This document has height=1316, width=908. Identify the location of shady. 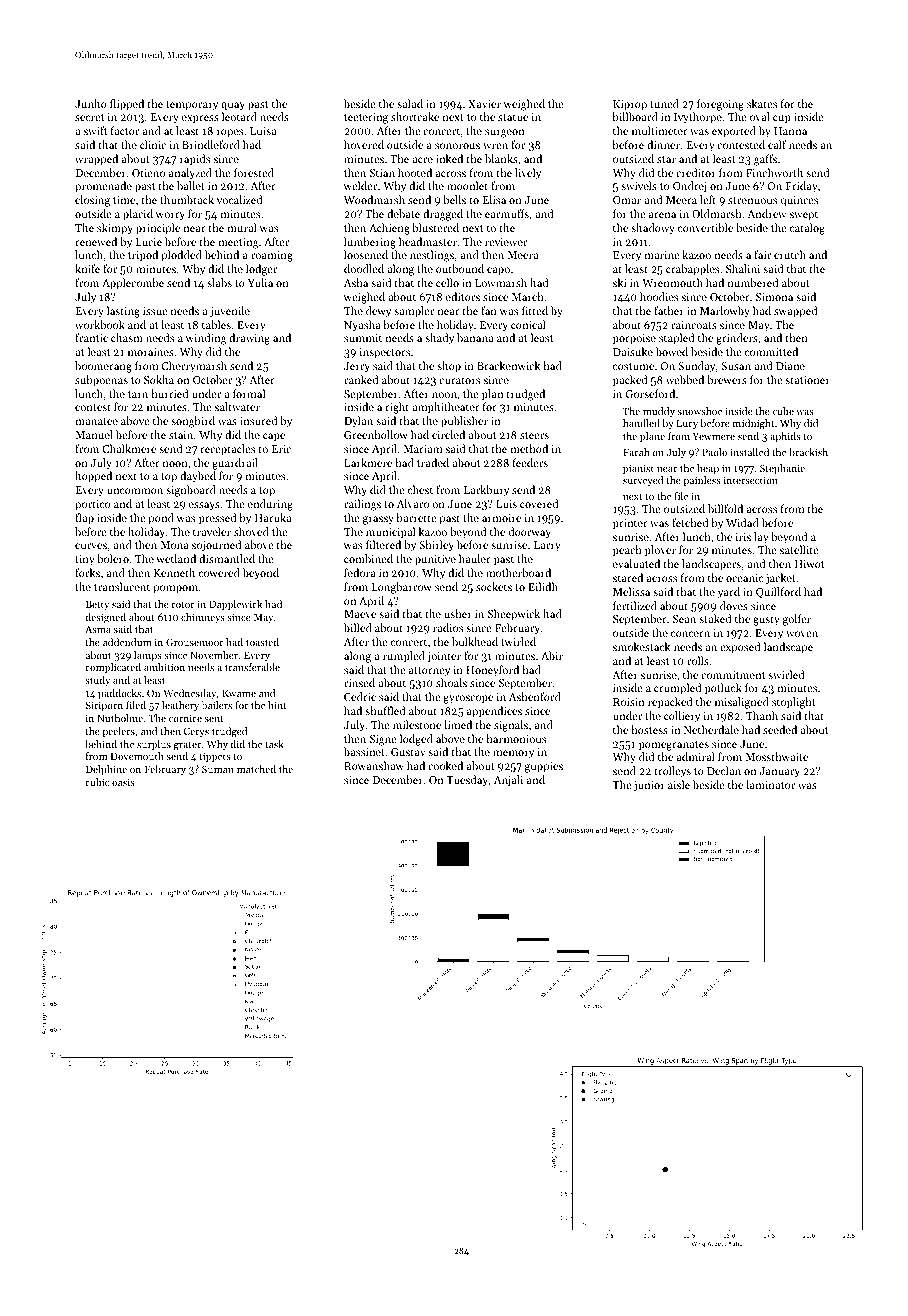
(439, 339).
